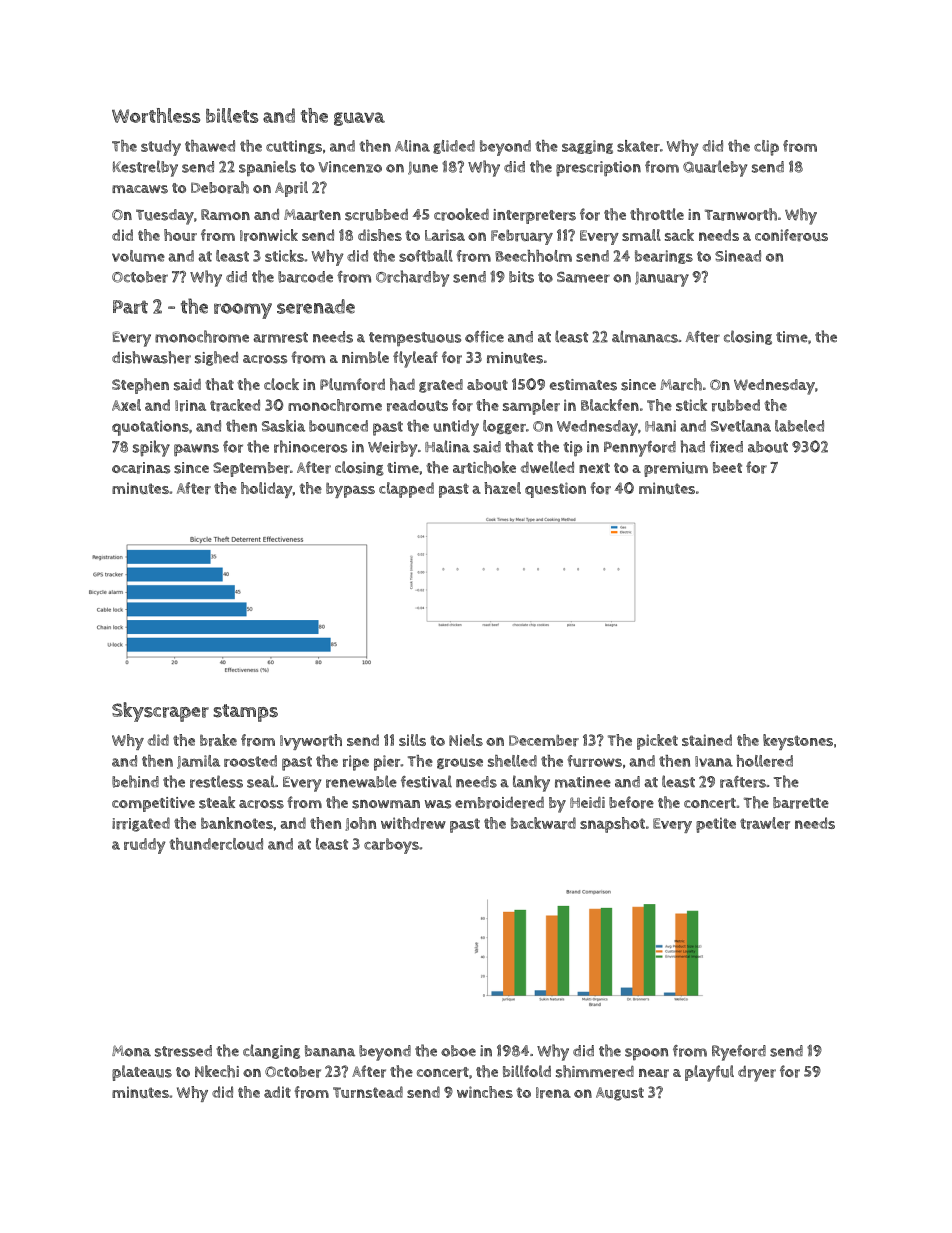 Image resolution: width=952 pixels, height=1233 pixels. Describe the element at coordinates (360, 824) in the screenshot. I see `John` at that location.
